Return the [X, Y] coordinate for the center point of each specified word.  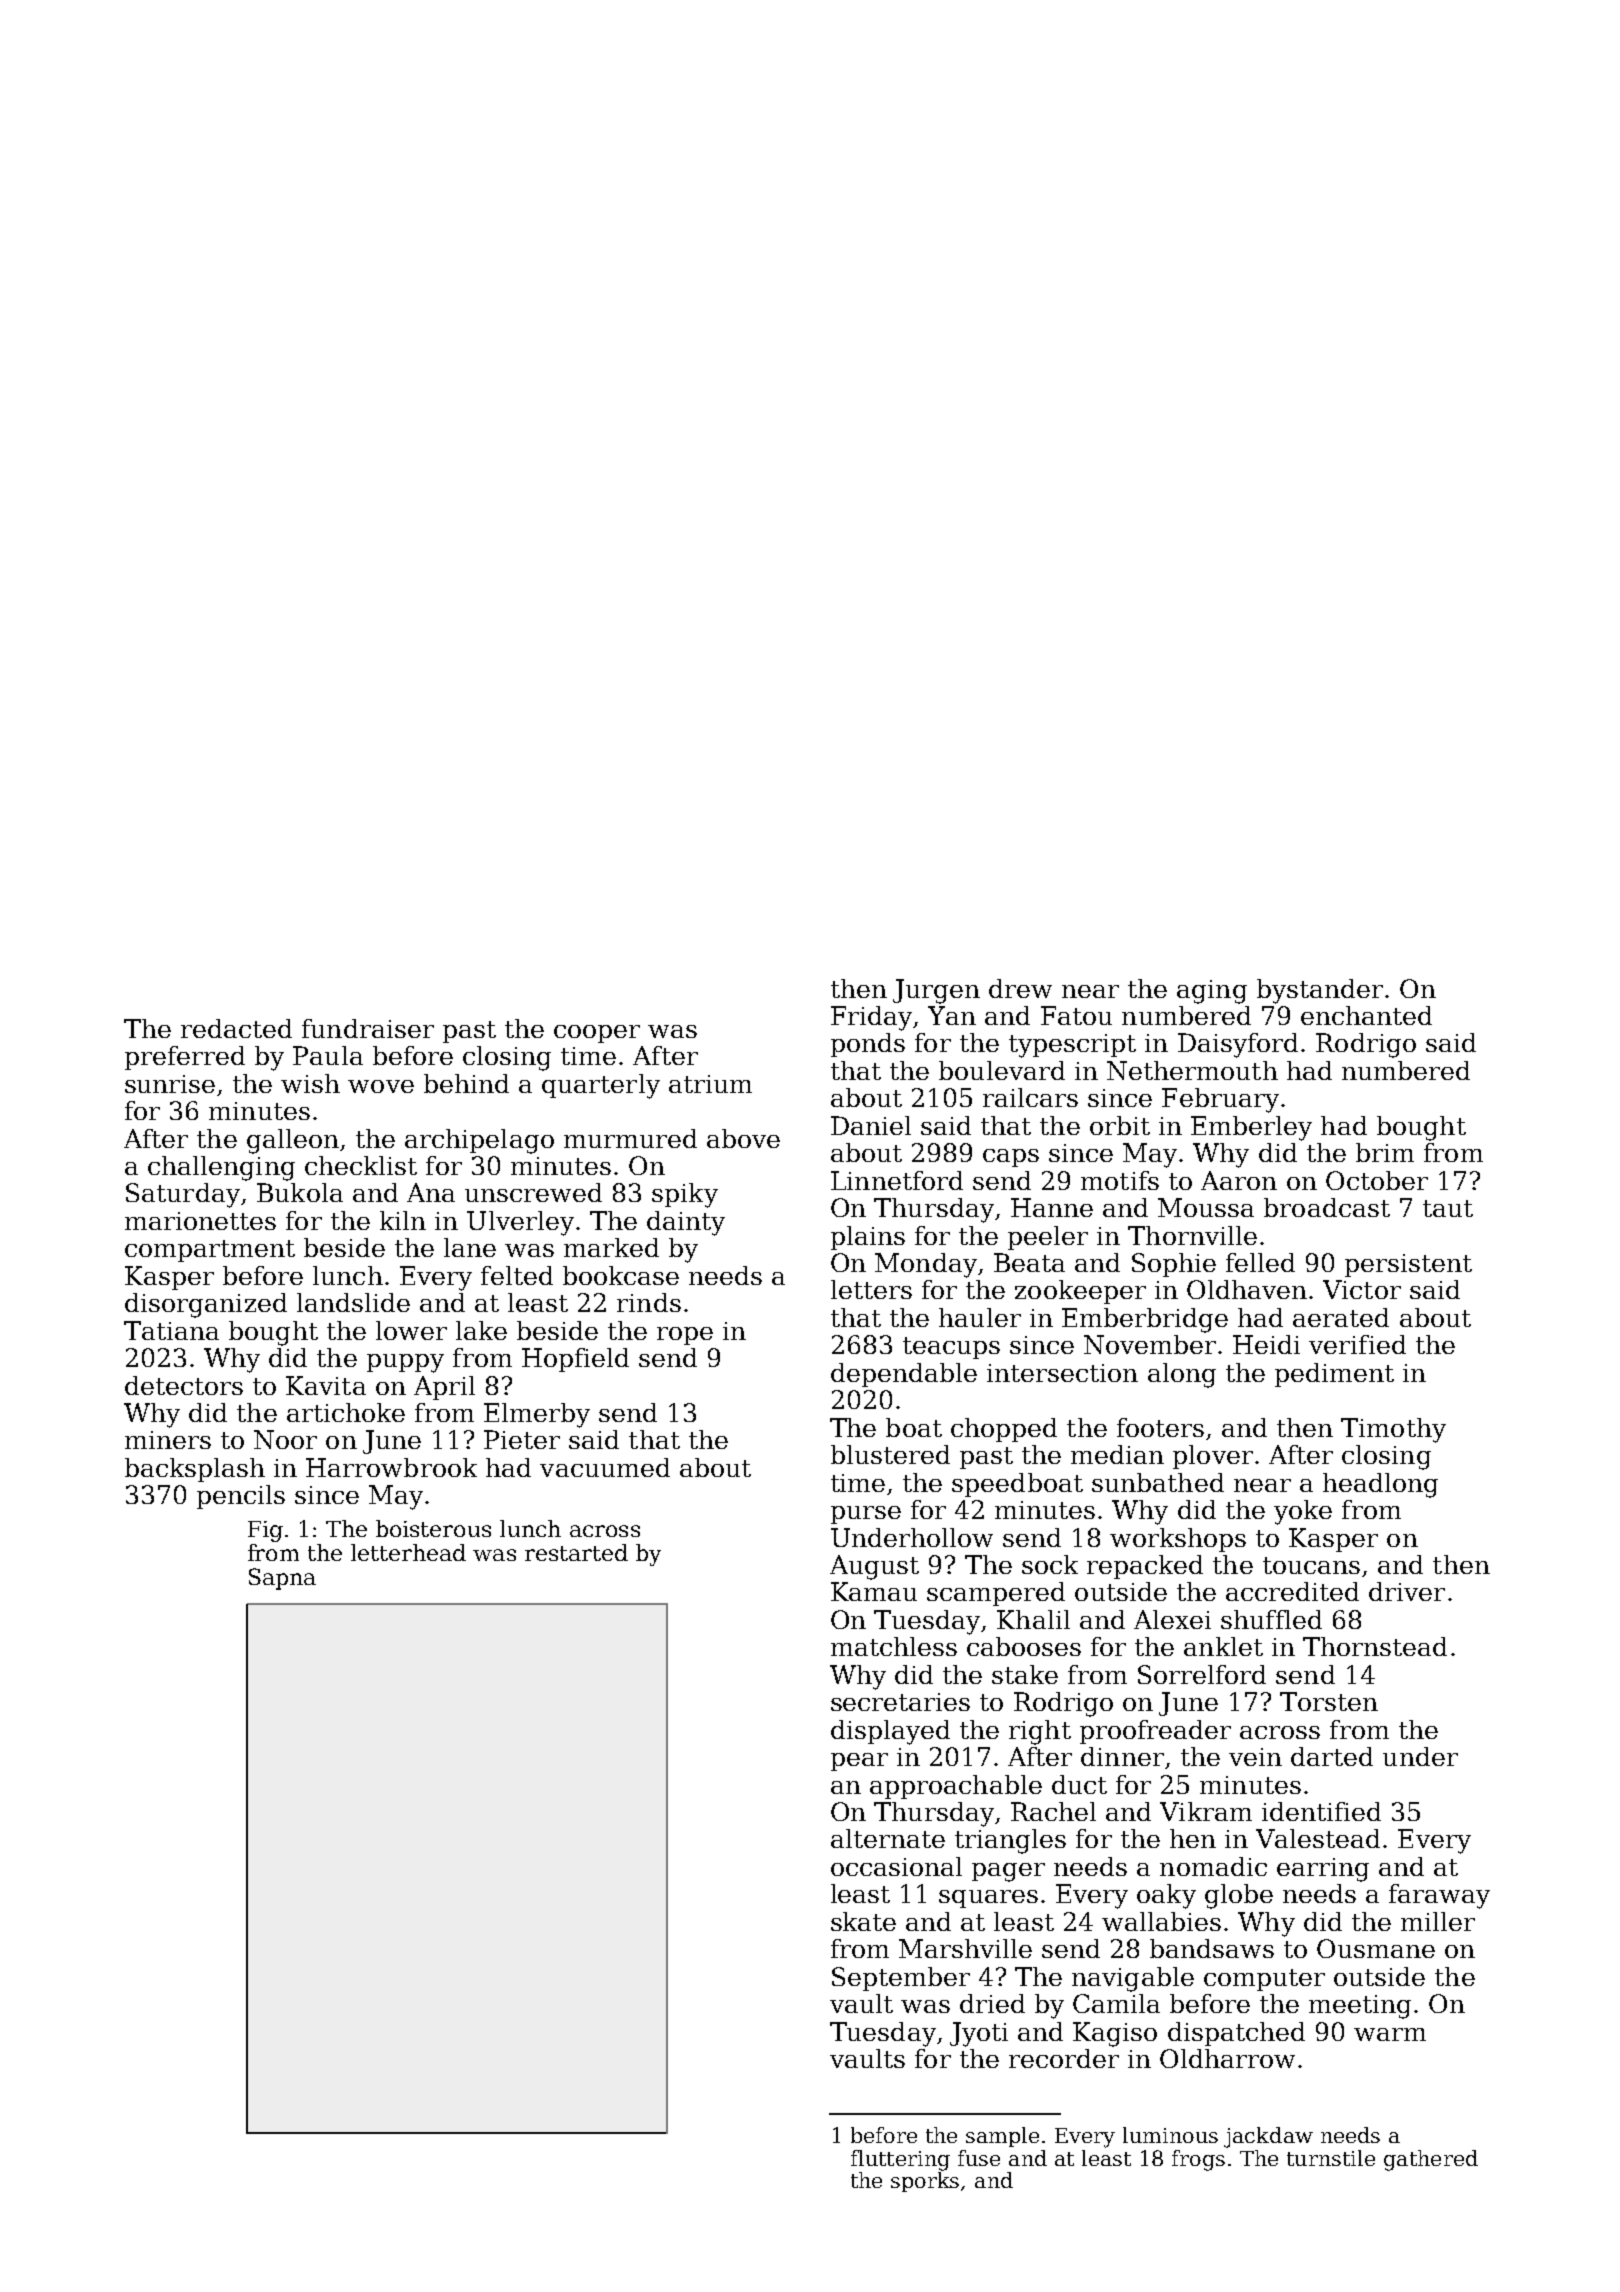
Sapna [282, 1579]
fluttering [900, 2160]
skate [863, 1921]
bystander [1320, 991]
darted [1332, 1756]
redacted [236, 1028]
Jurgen [936, 991]
